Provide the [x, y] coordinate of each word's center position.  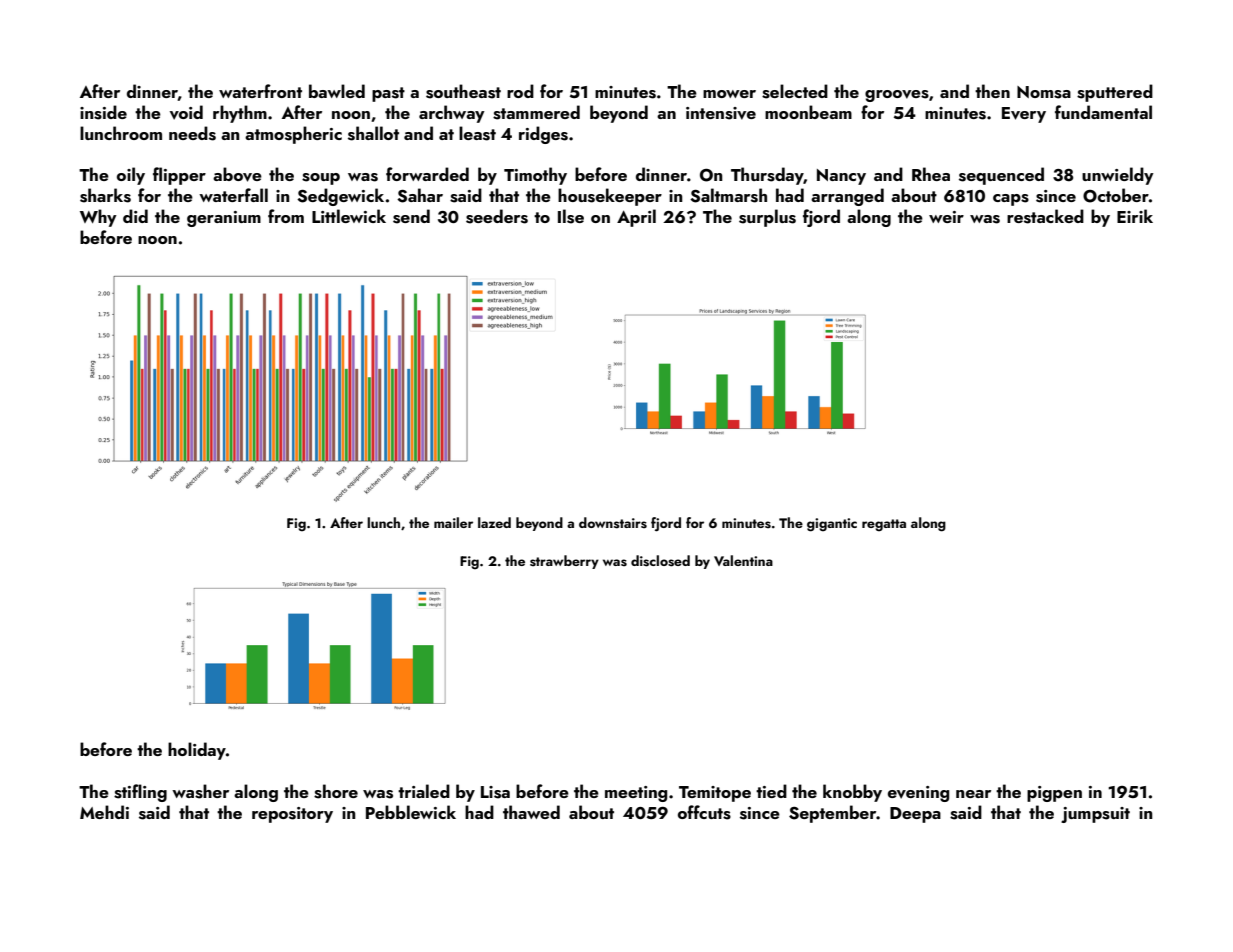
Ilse [571, 216]
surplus [767, 218]
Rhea [931, 174]
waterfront [260, 91]
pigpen [1054, 794]
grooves [897, 96]
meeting [636, 794]
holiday [197, 751]
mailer [453, 522]
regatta [884, 525]
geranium [224, 219]
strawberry [564, 562]
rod [520, 91]
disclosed [660, 561]
